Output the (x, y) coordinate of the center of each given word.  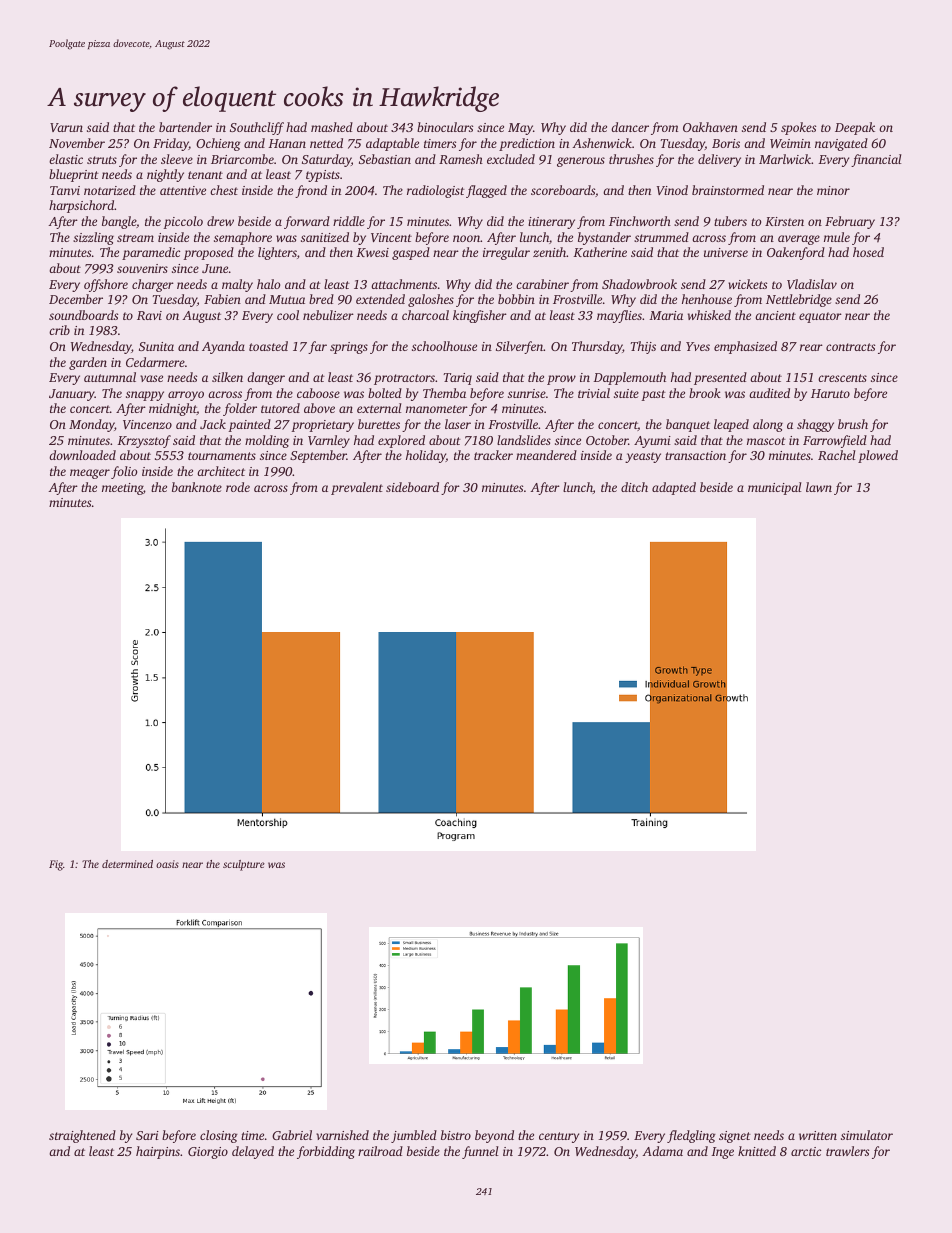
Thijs (643, 347)
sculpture (244, 865)
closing (219, 1136)
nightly (165, 175)
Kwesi (372, 252)
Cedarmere (155, 362)
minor (833, 190)
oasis (167, 864)
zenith (550, 252)
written (818, 1135)
